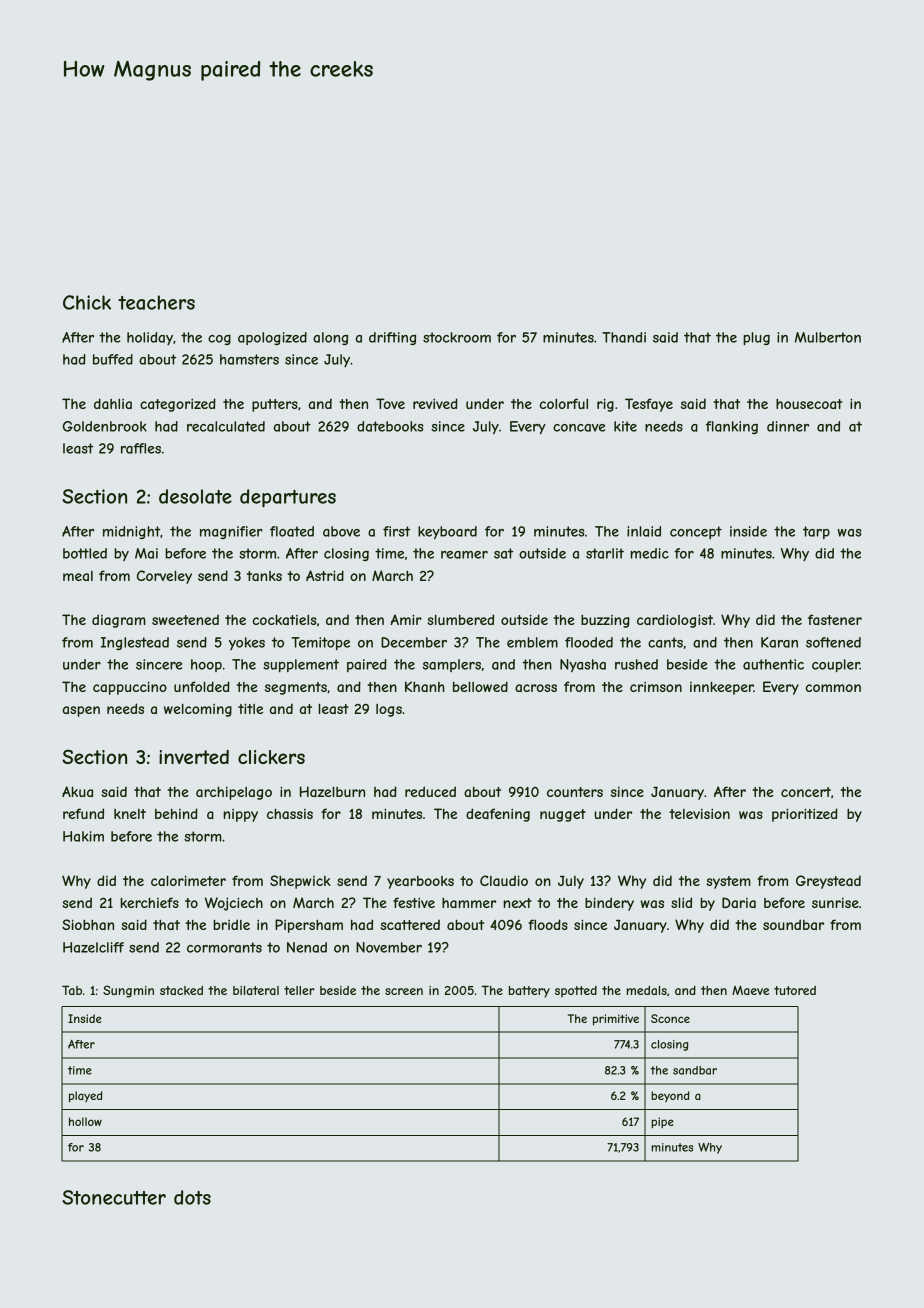 This screenshot has width=924, height=1308. What do you see at coordinates (739, 902) in the screenshot?
I see `Daria` at bounding box center [739, 902].
